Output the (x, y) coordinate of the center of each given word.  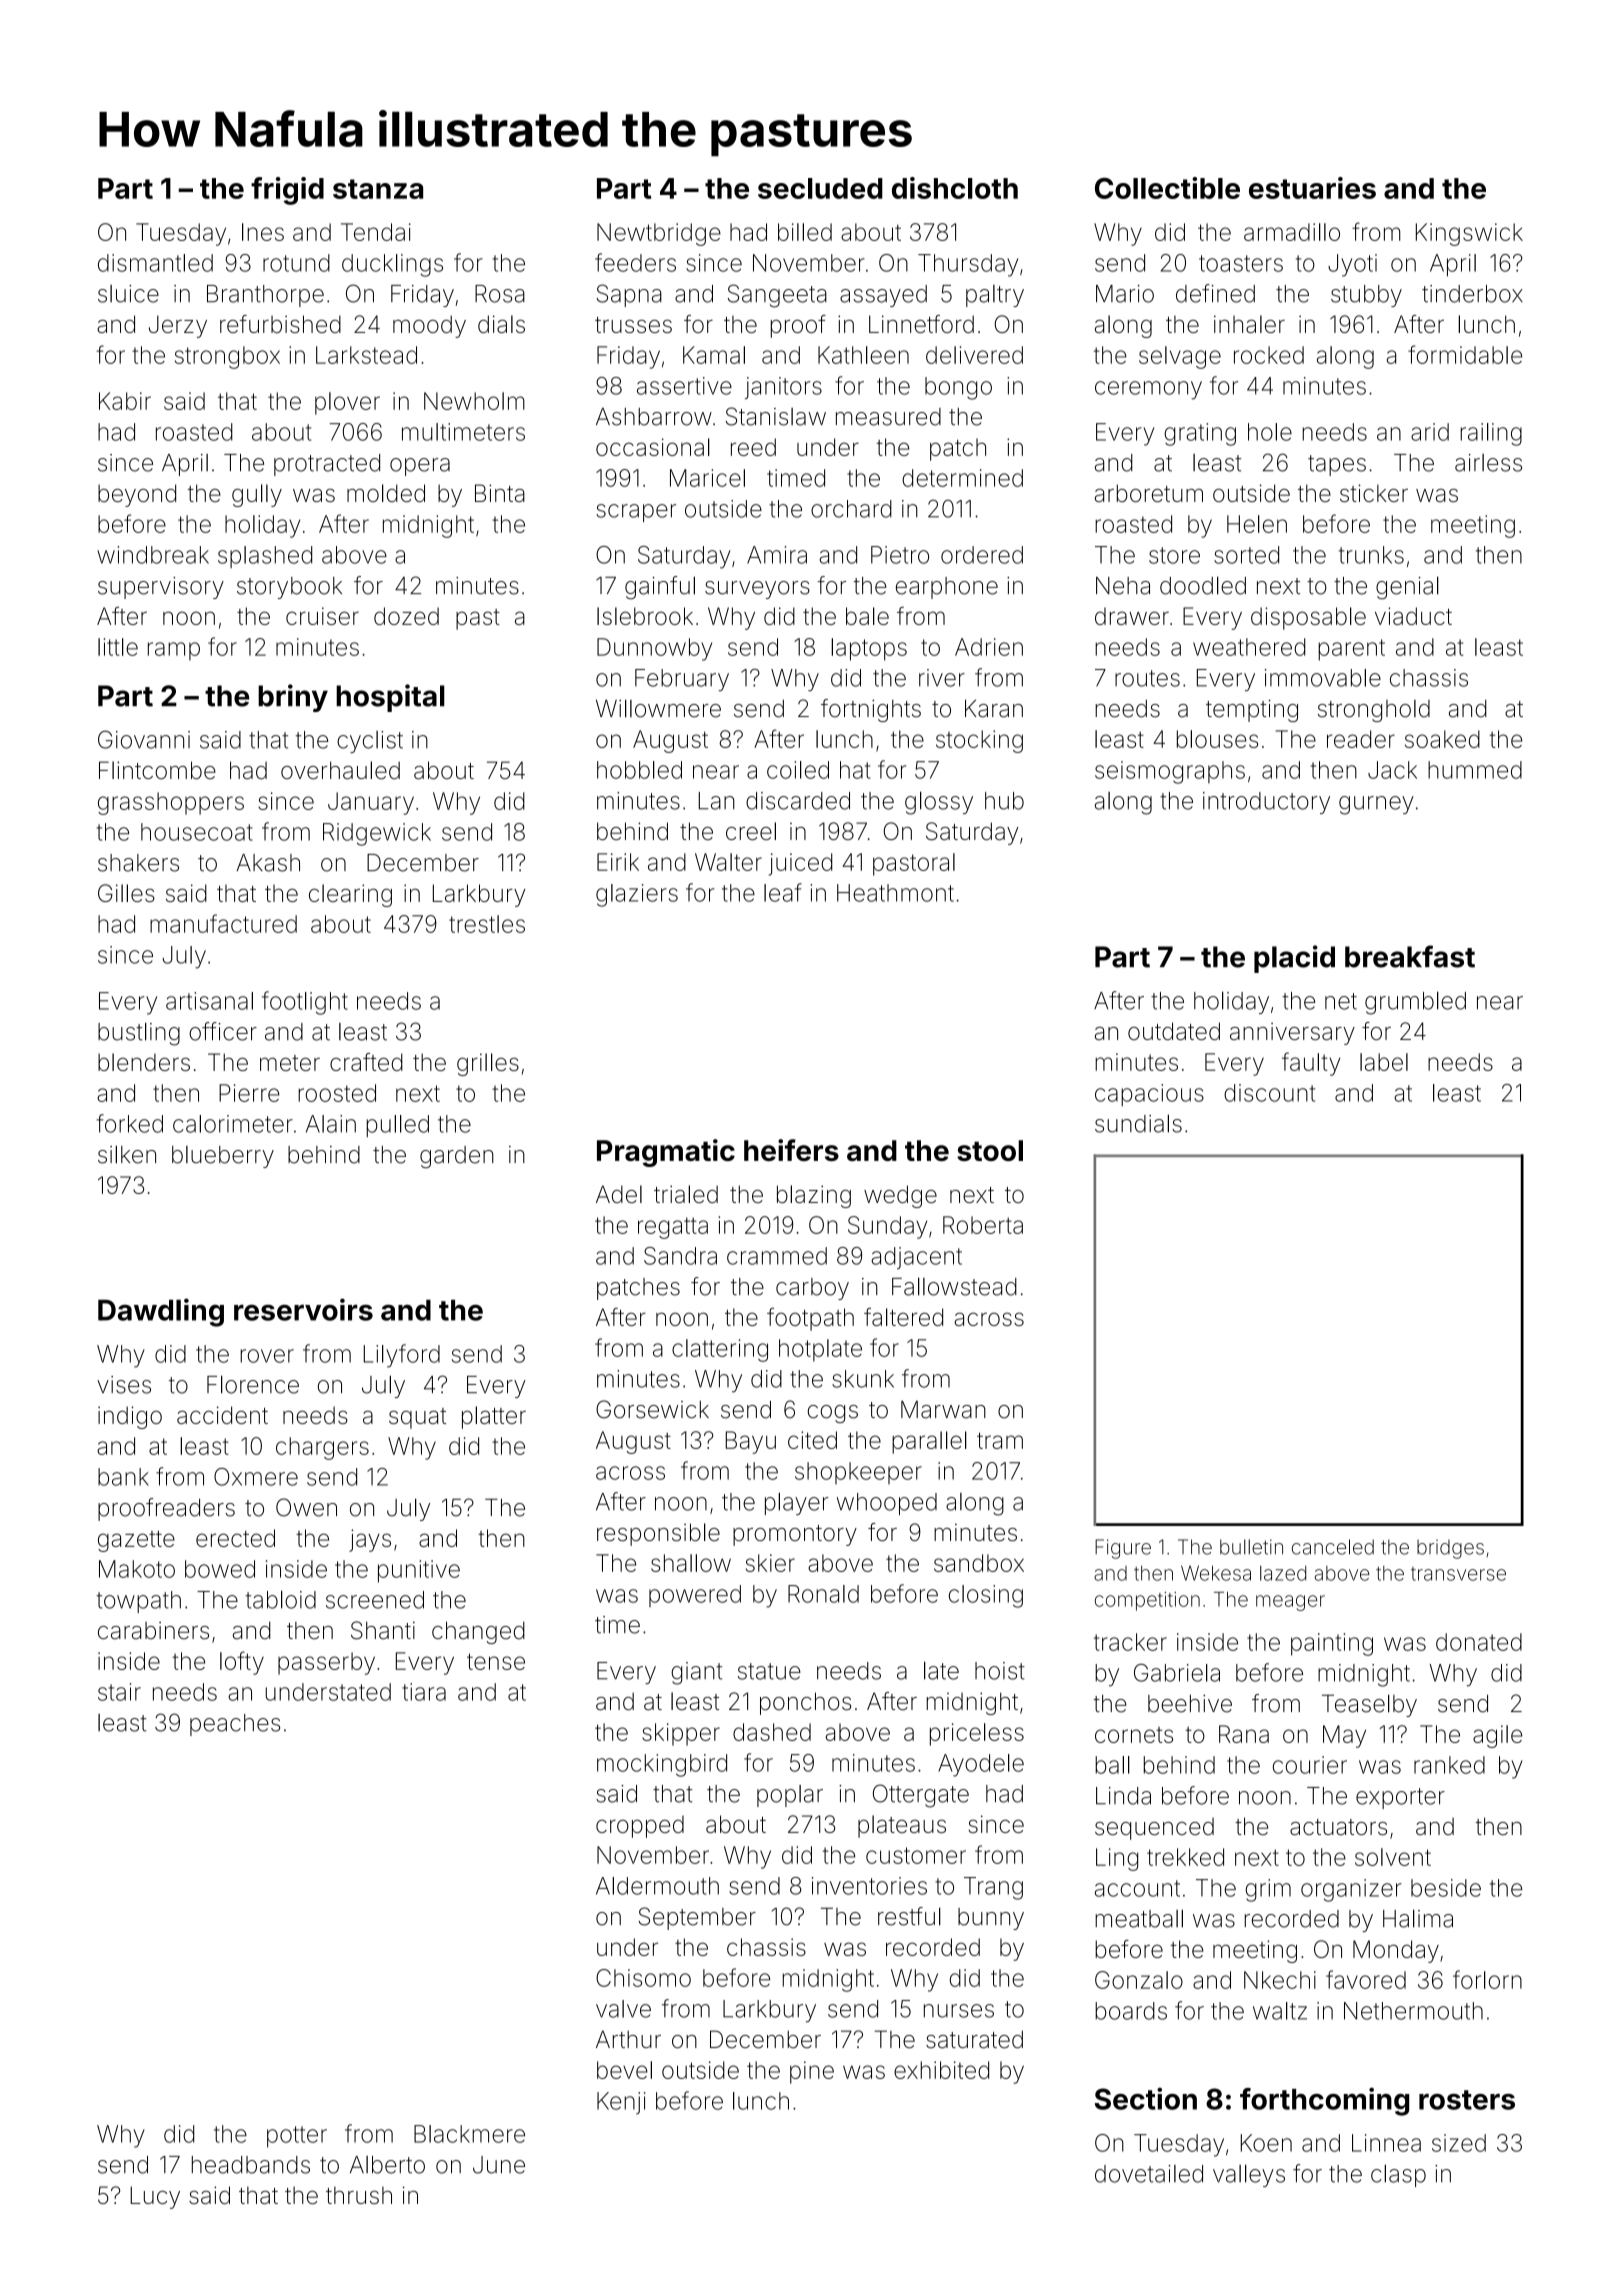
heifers (791, 1150)
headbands (251, 2165)
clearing (350, 895)
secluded (820, 188)
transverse (1458, 1574)
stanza (378, 189)
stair (119, 1692)
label (1384, 1062)
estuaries (1312, 188)
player (797, 1503)
